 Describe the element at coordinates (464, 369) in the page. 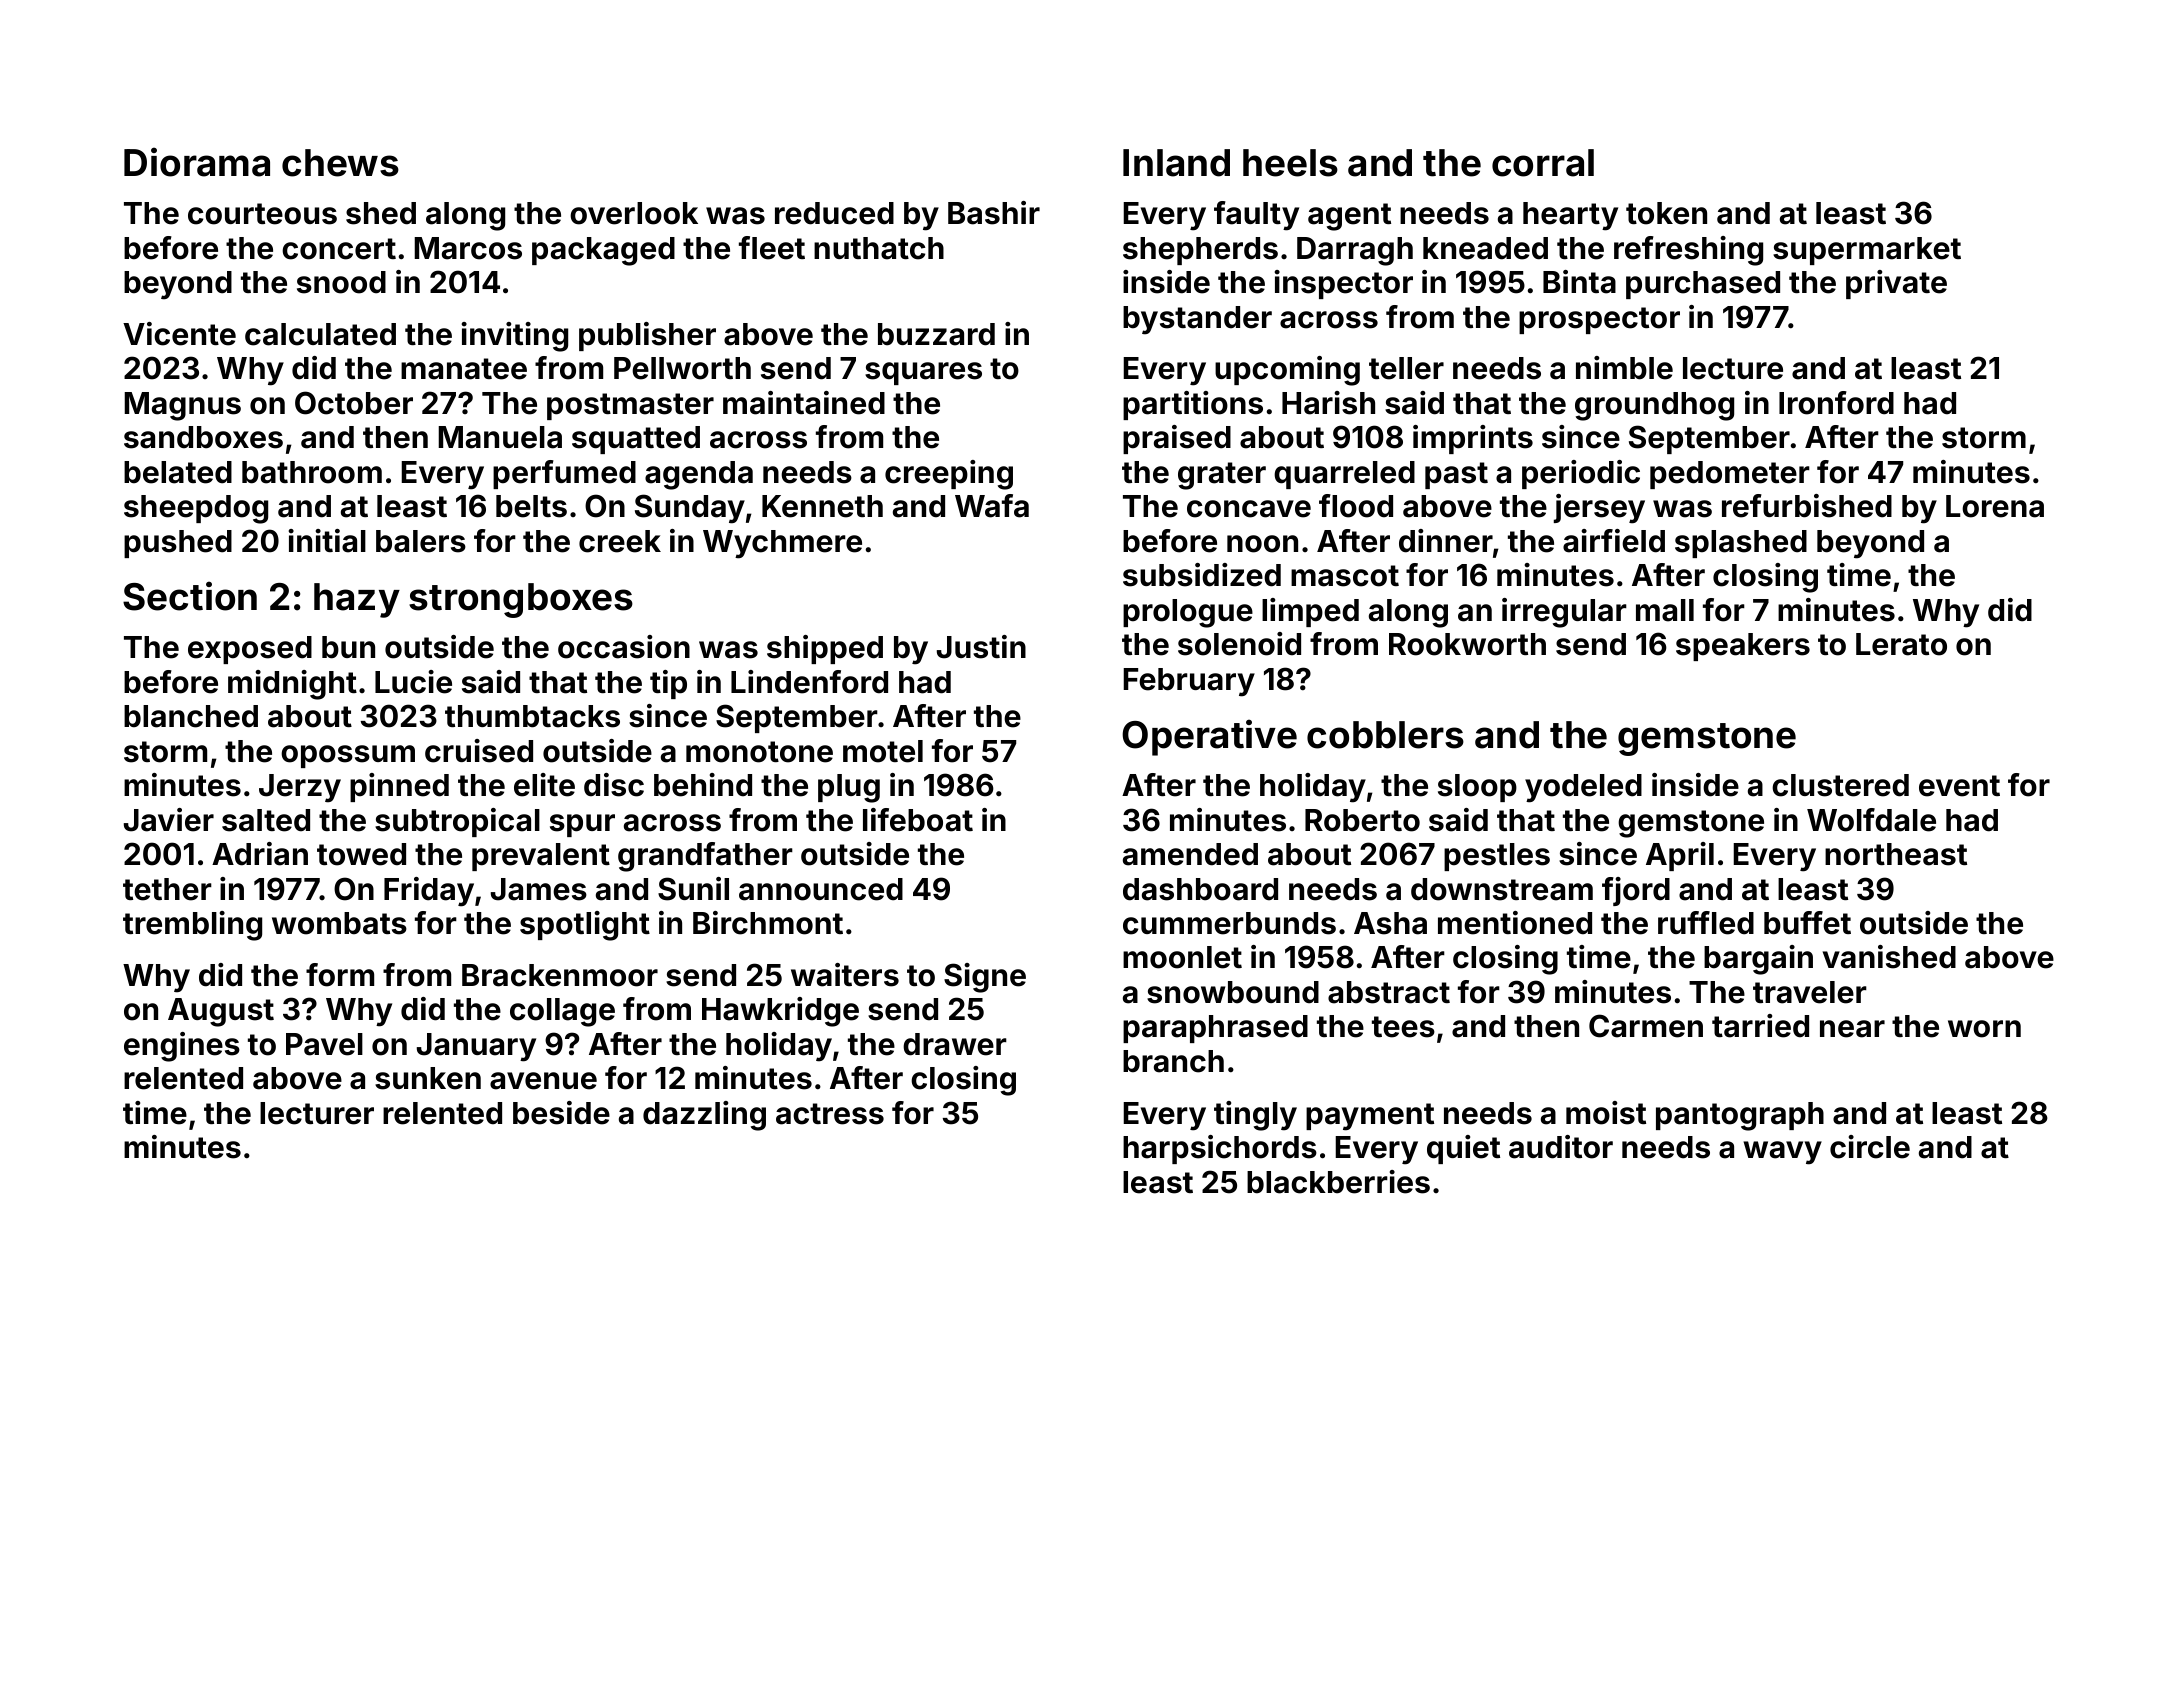

I see `manatee` at that location.
